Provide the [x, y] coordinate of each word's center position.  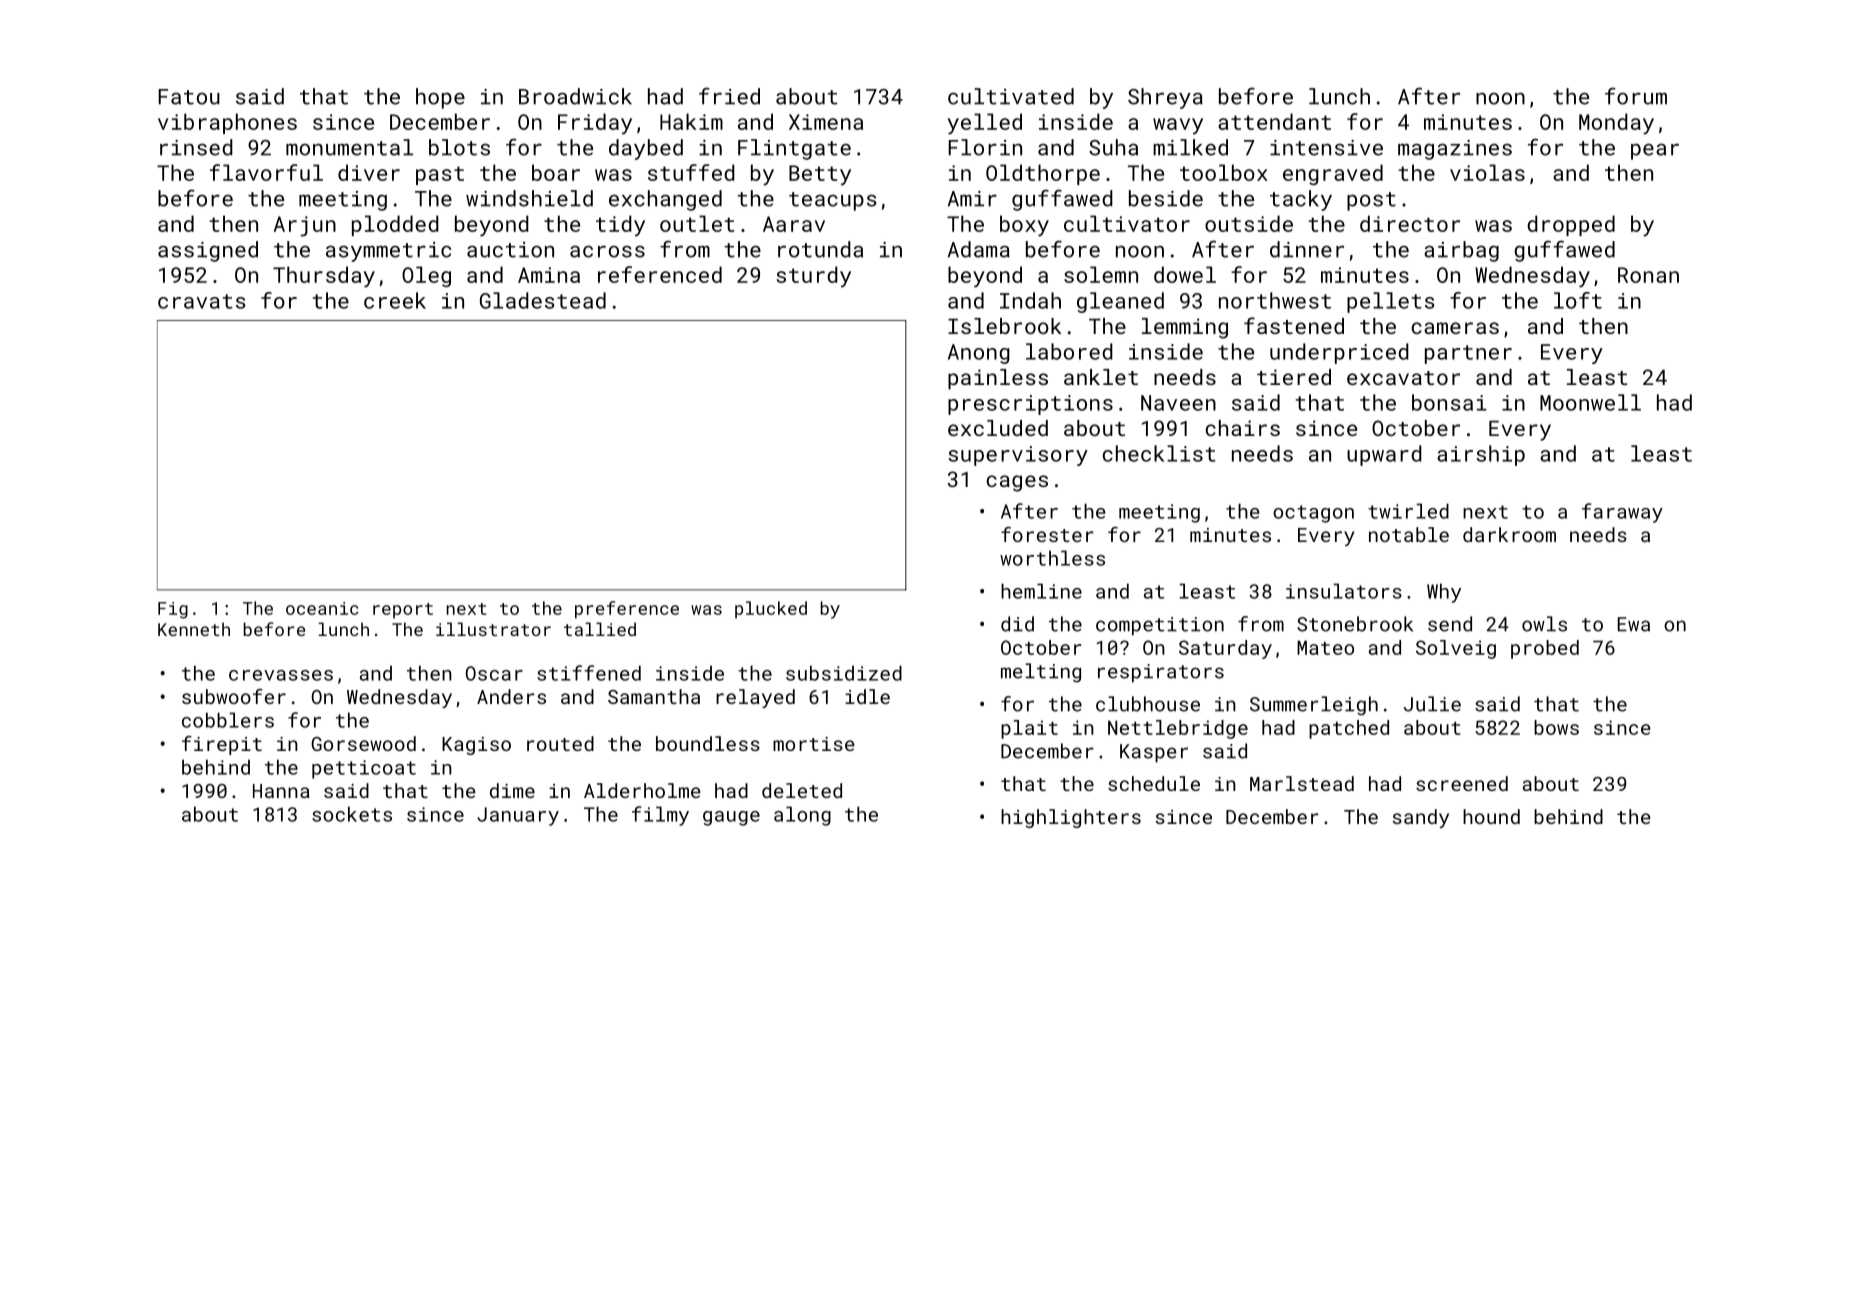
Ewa [1634, 624]
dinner [1307, 249]
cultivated [1011, 96]
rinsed [196, 147]
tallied [600, 629]
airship [1481, 455]
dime [512, 790]
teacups [832, 201]
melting [1041, 673]
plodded [395, 225]
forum [1636, 96]
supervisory [1018, 456]
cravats [202, 301]
